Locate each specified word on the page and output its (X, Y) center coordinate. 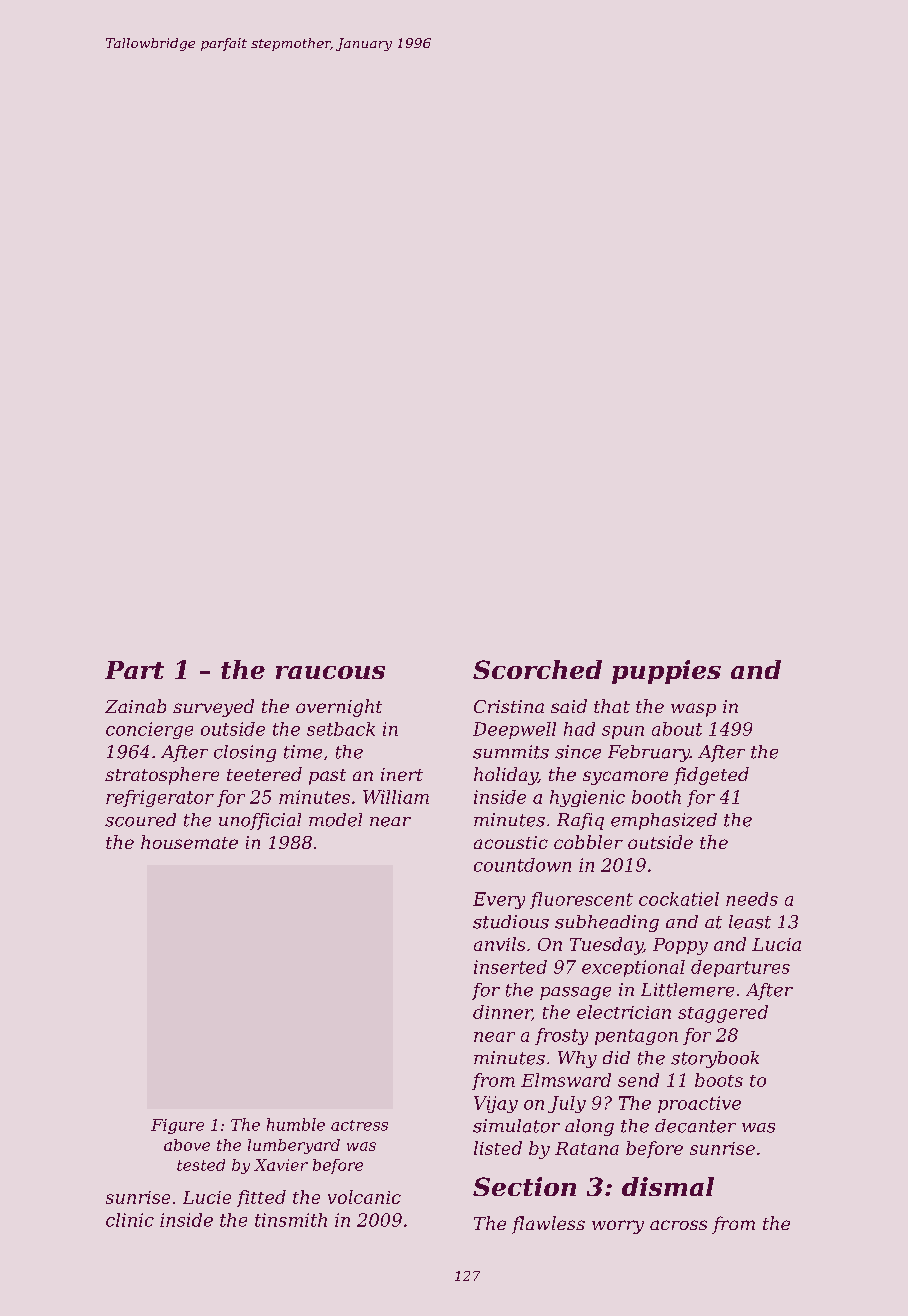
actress (359, 1125)
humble (296, 1124)
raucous (330, 672)
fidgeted (711, 776)
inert (402, 774)
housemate (189, 842)
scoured (140, 820)
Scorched (537, 669)
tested (201, 1165)
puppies (666, 672)
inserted (510, 967)
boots (719, 1080)
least (750, 922)
